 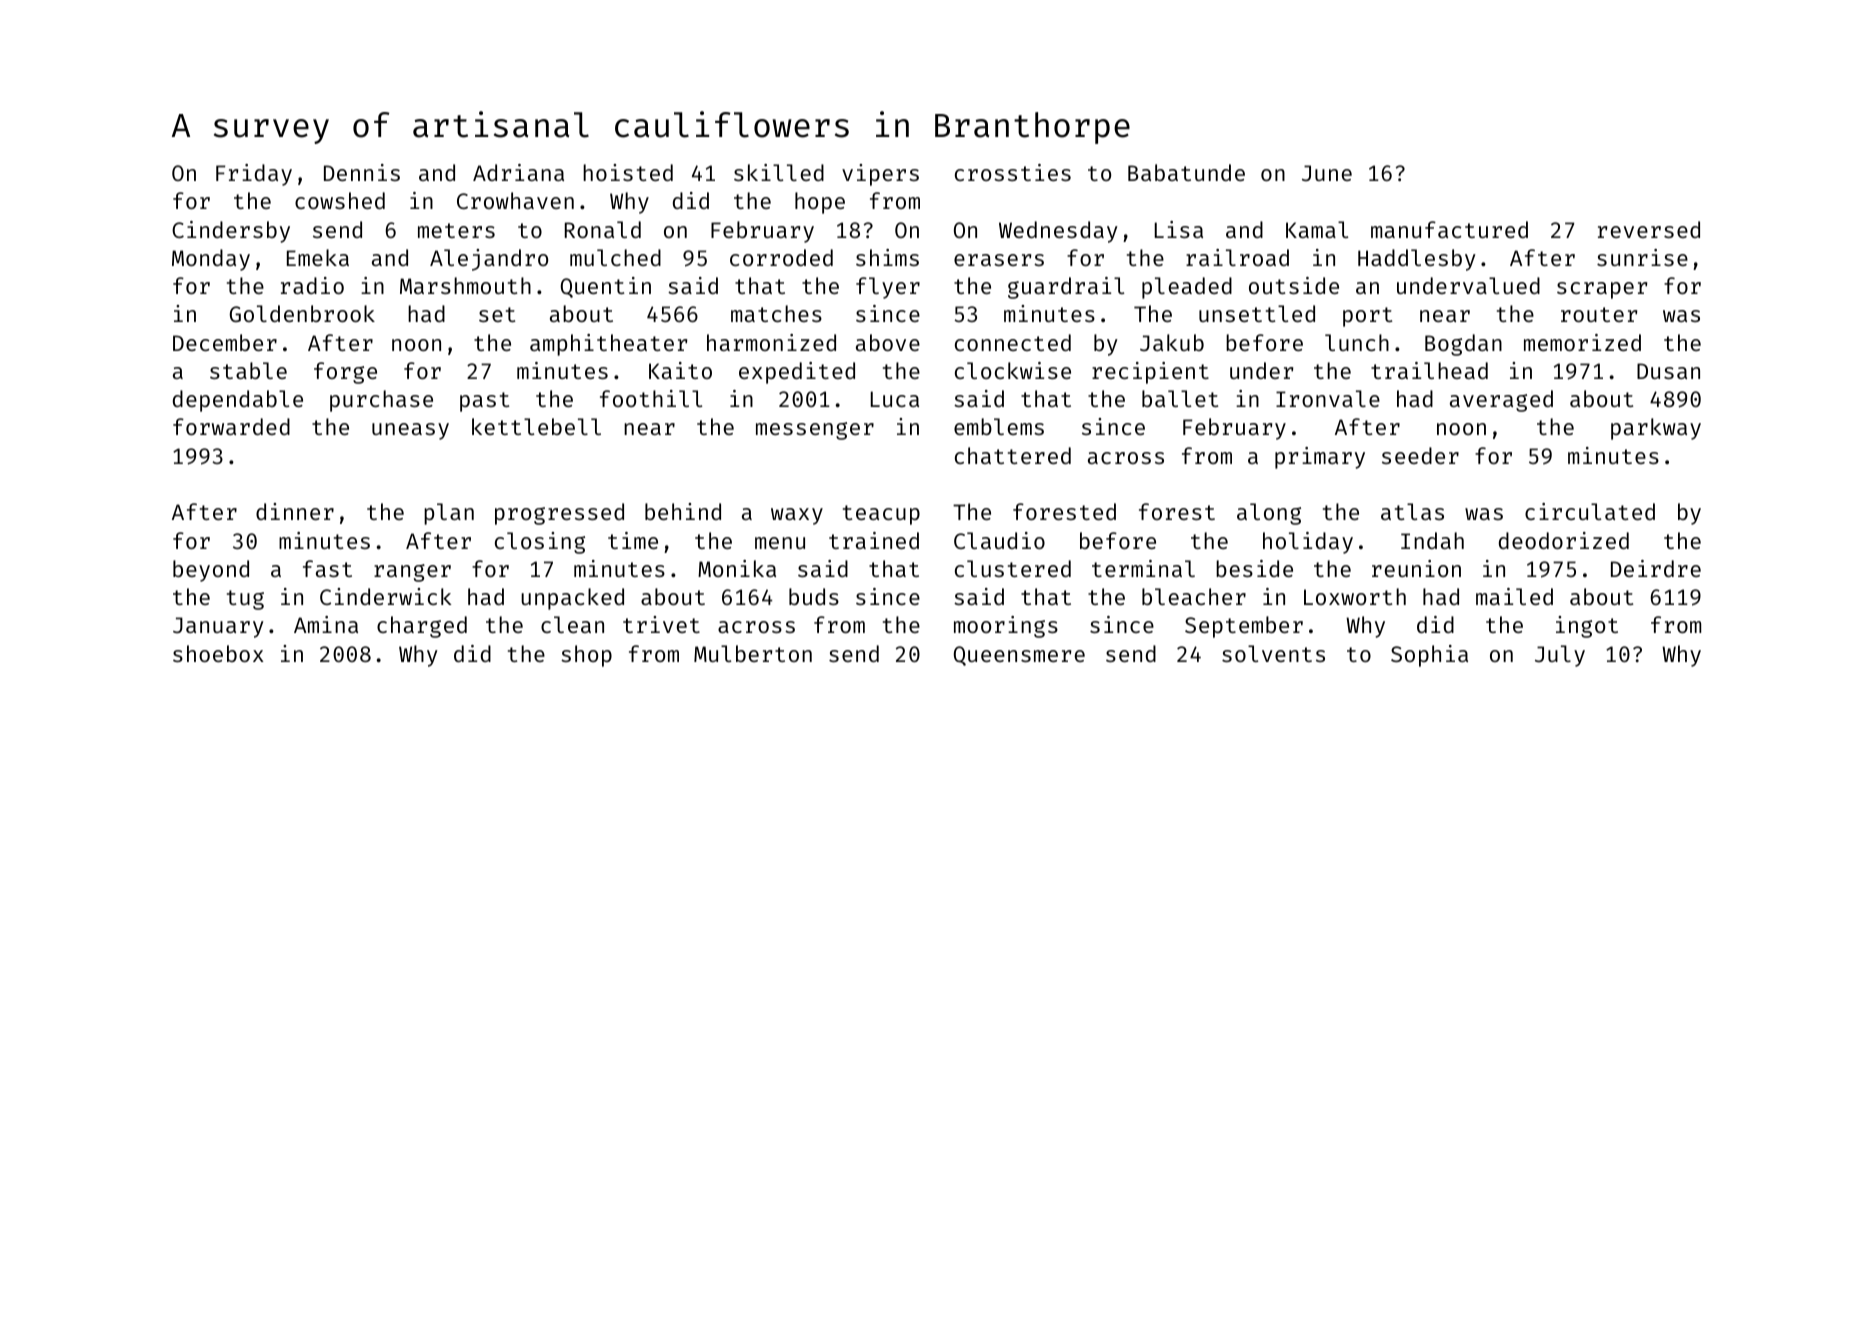 I want to click on skilled, so click(x=779, y=172).
